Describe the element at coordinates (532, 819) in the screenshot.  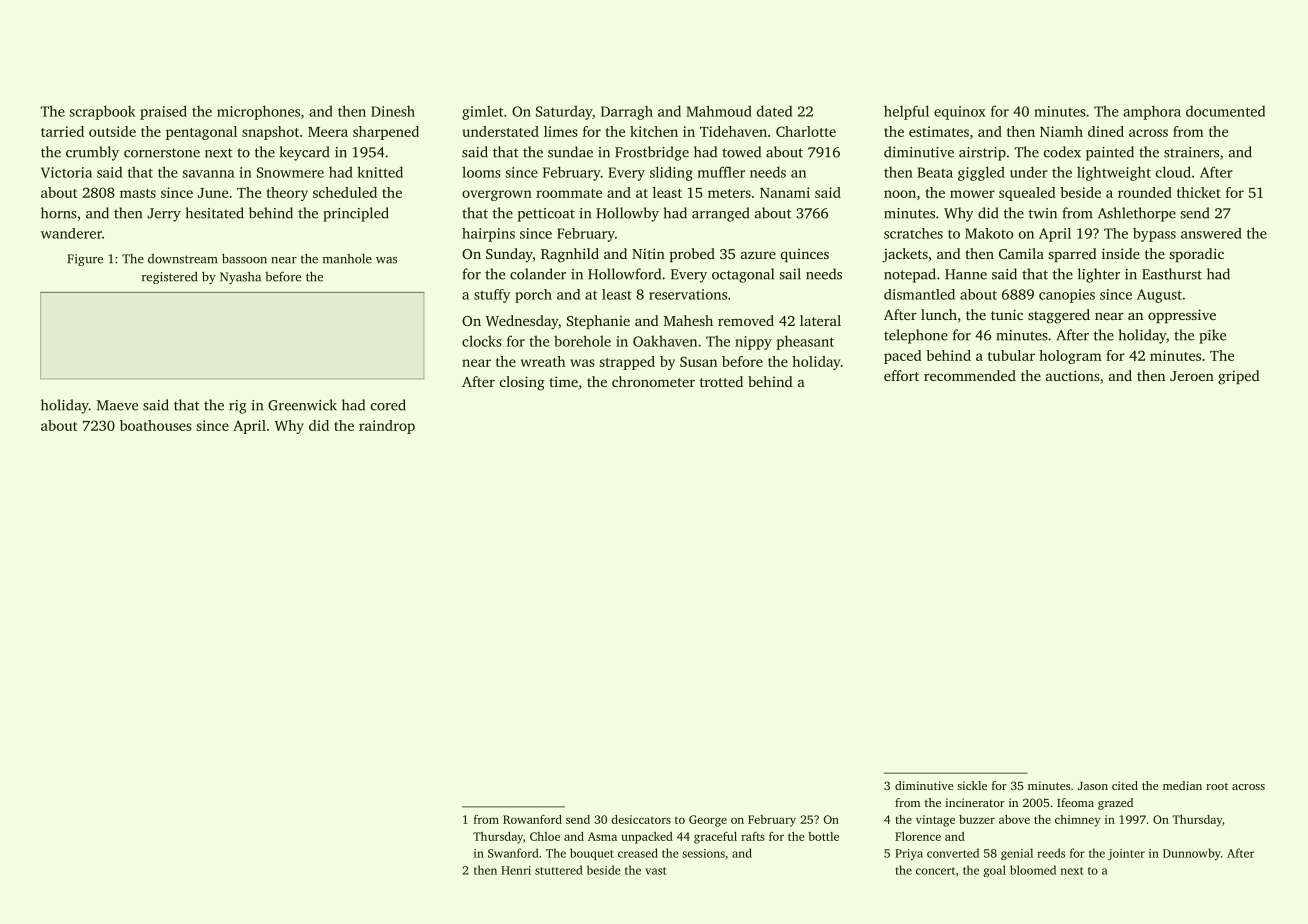
I see `Rowanford` at that location.
